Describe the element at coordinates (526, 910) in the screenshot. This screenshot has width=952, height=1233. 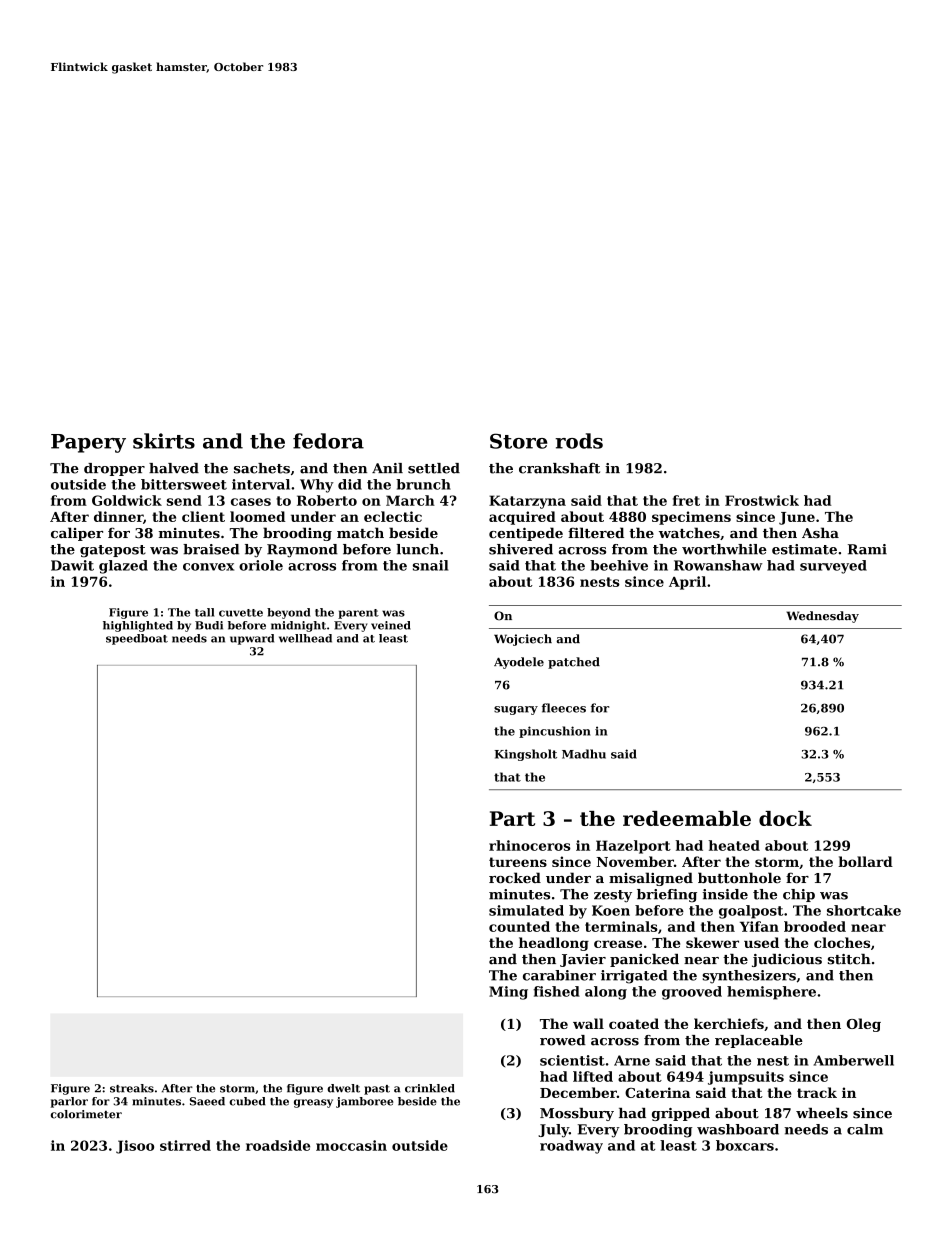
I see `simulated` at that location.
